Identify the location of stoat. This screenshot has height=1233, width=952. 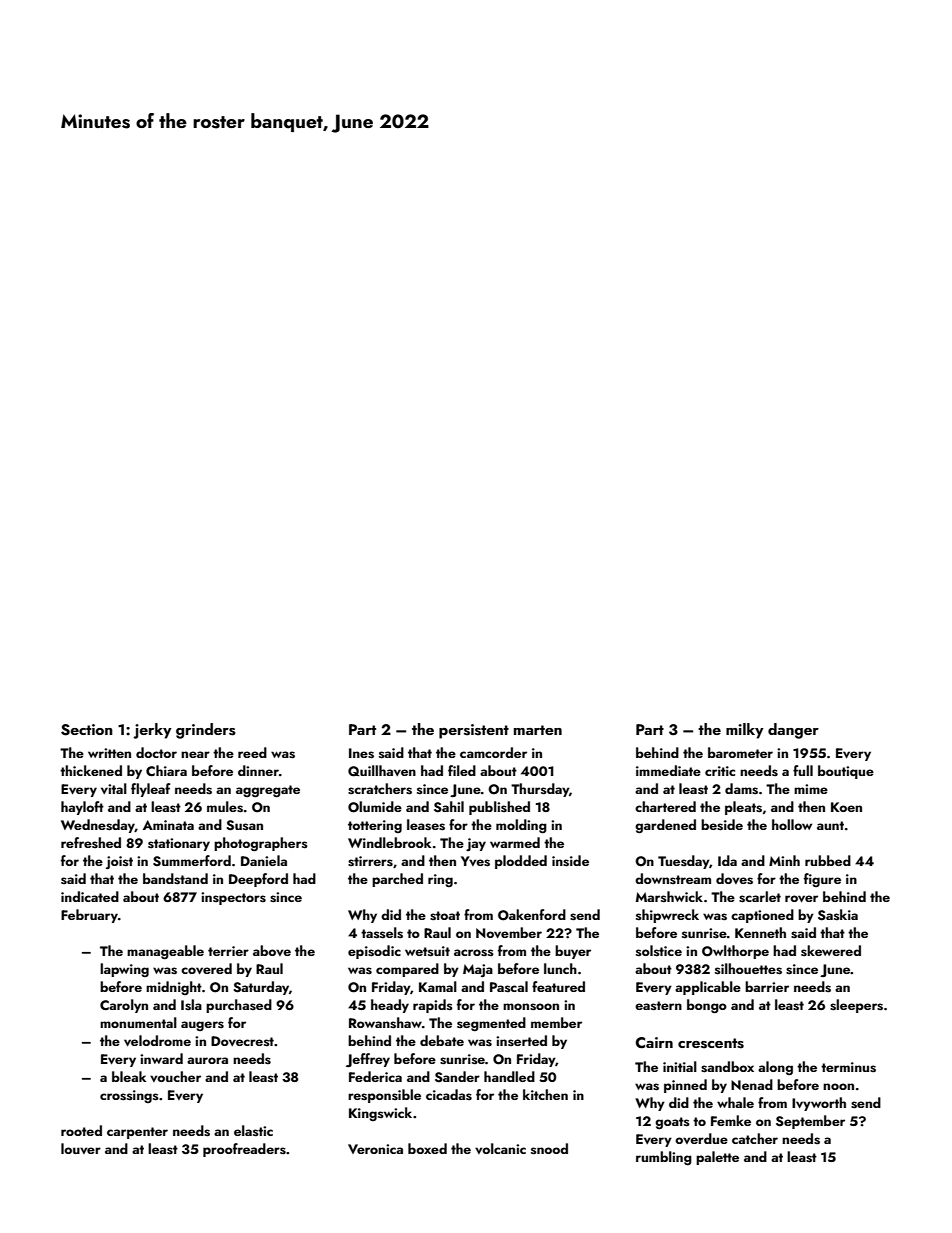
(445, 916).
